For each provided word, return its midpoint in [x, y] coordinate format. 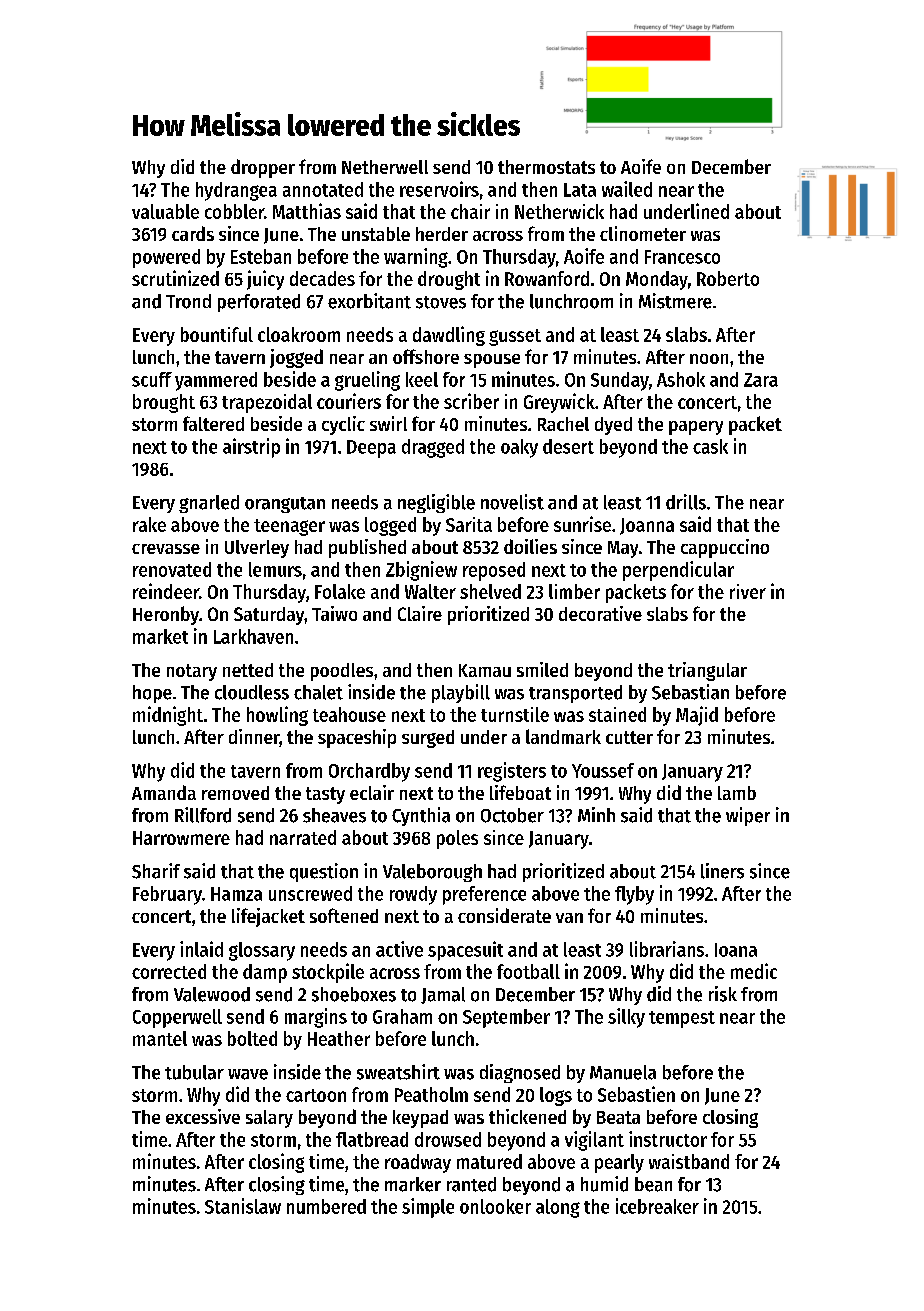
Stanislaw [243, 1206]
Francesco [682, 257]
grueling [367, 381]
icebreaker [657, 1206]
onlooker [495, 1206]
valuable [165, 211]
